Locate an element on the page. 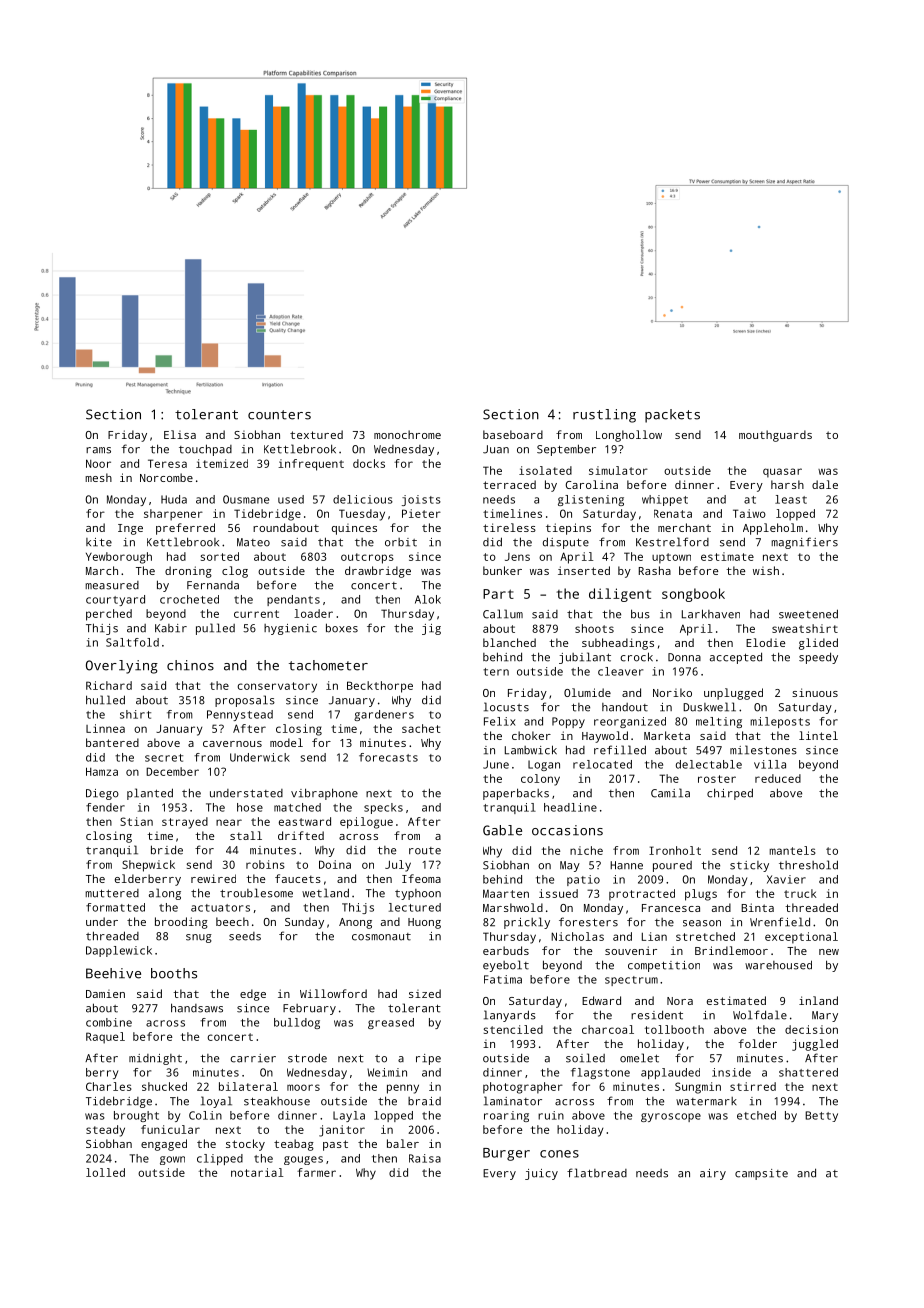 This document has width=924, height=1308. Elisa is located at coordinates (180, 434).
